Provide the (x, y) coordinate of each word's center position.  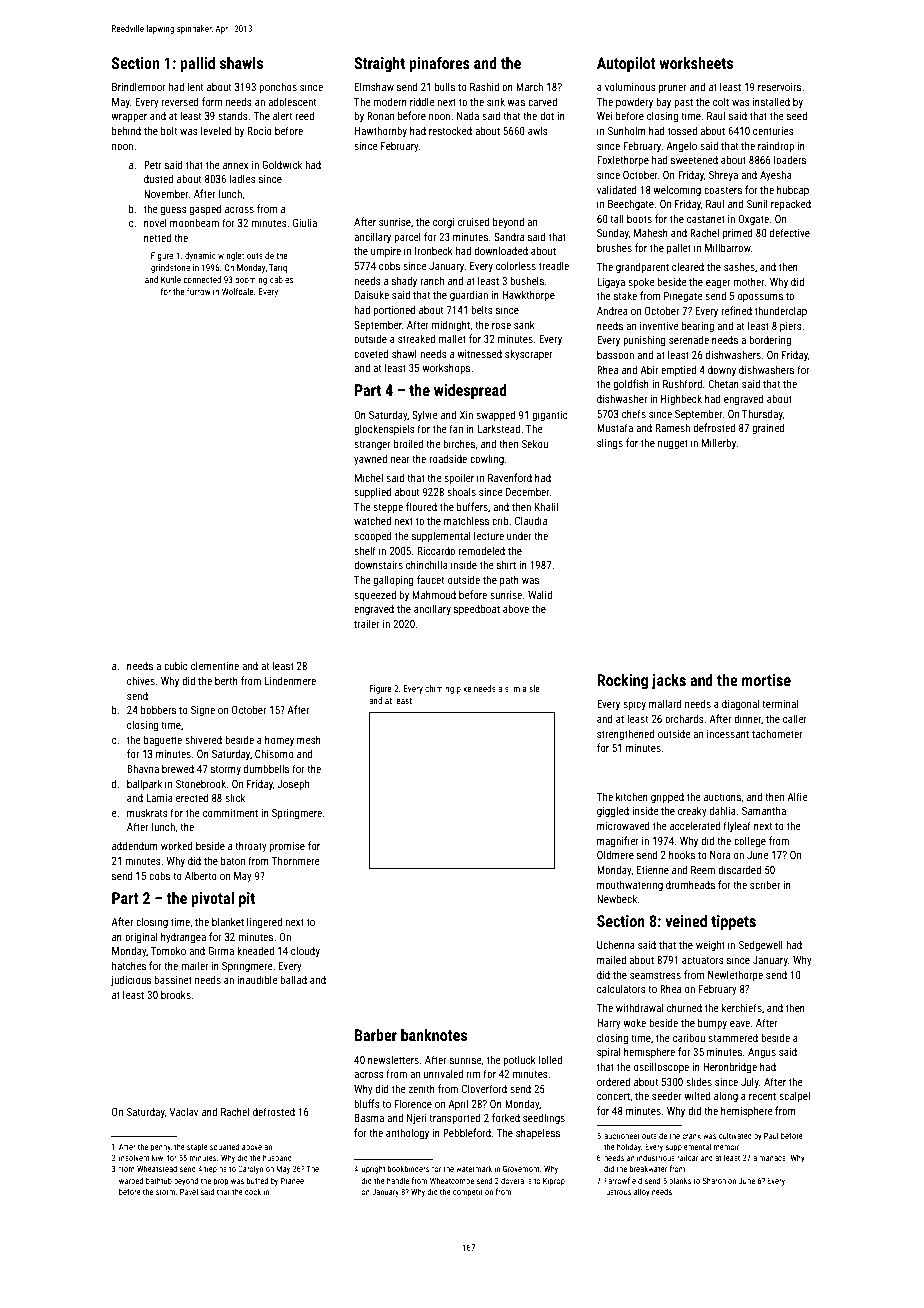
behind (126, 130)
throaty (251, 846)
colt (721, 101)
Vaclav (183, 1111)
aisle (531, 688)
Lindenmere (290, 680)
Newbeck (617, 898)
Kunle (171, 279)
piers (791, 327)
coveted (371, 353)
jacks (669, 681)
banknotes (434, 1035)
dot (547, 115)
